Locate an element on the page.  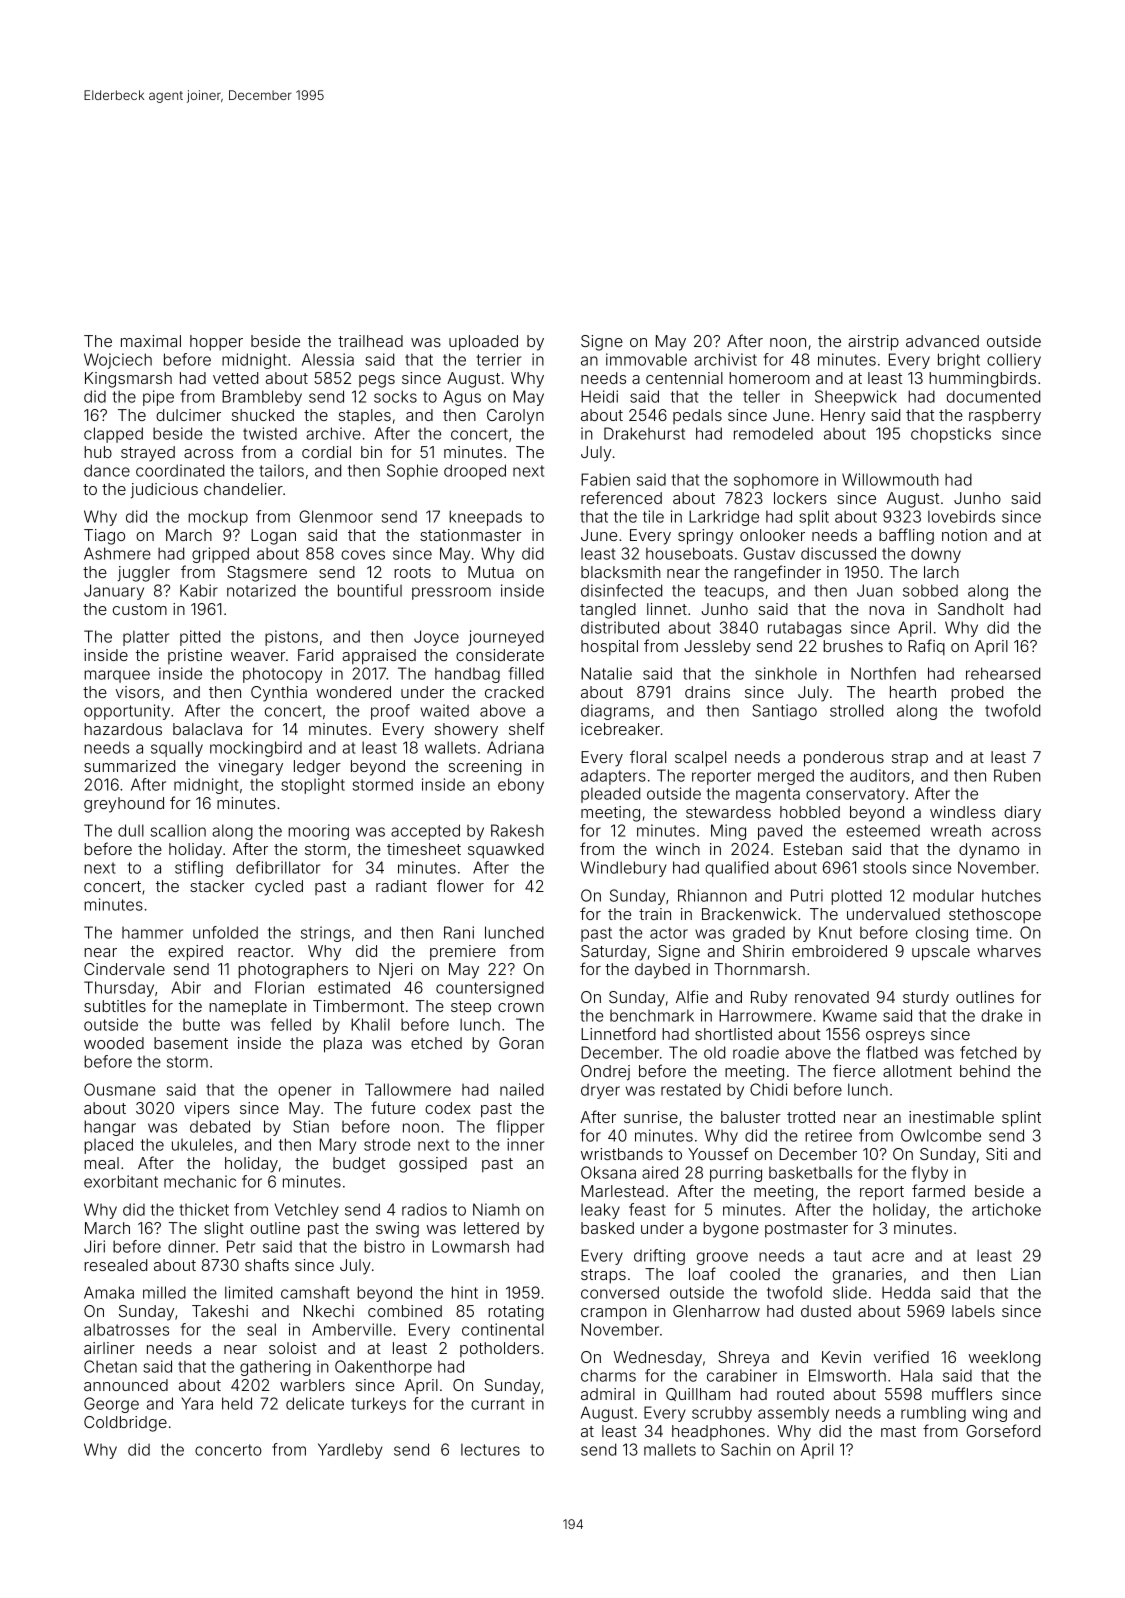
lectures is located at coordinates (490, 1449).
